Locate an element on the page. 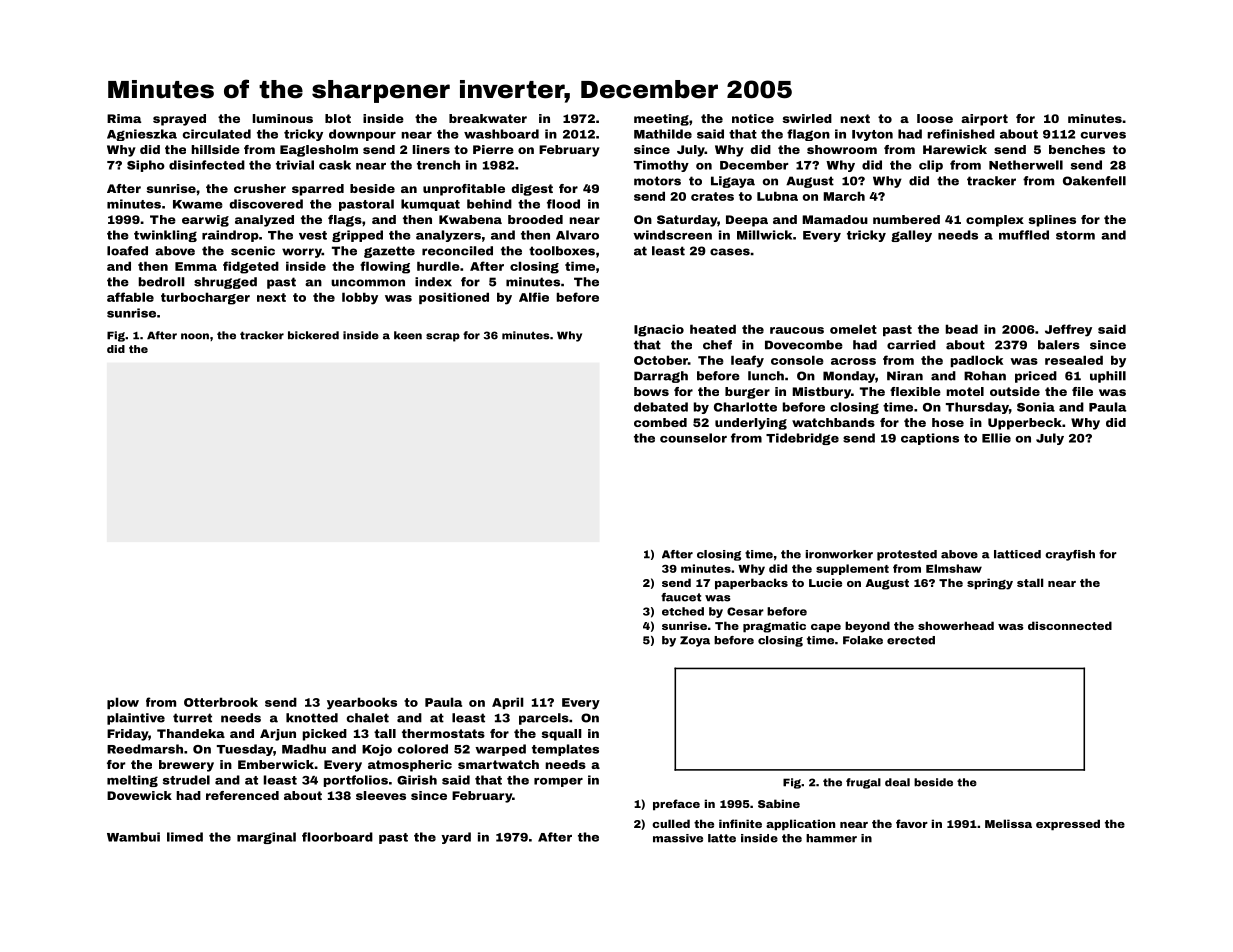  breakwater is located at coordinates (488, 118).
